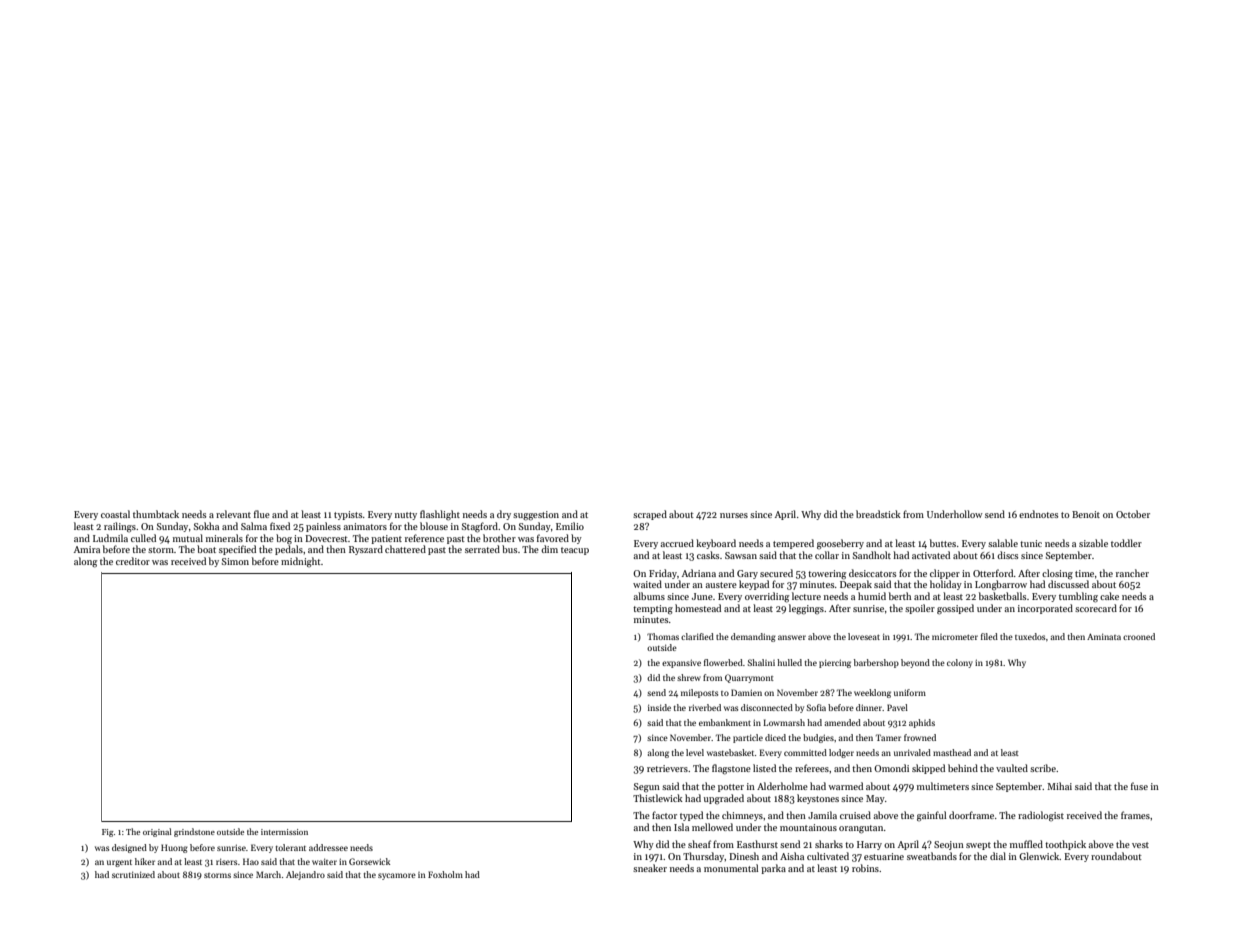 The width and height of the screenshot is (1233, 952). I want to click on warmed, so click(845, 786).
